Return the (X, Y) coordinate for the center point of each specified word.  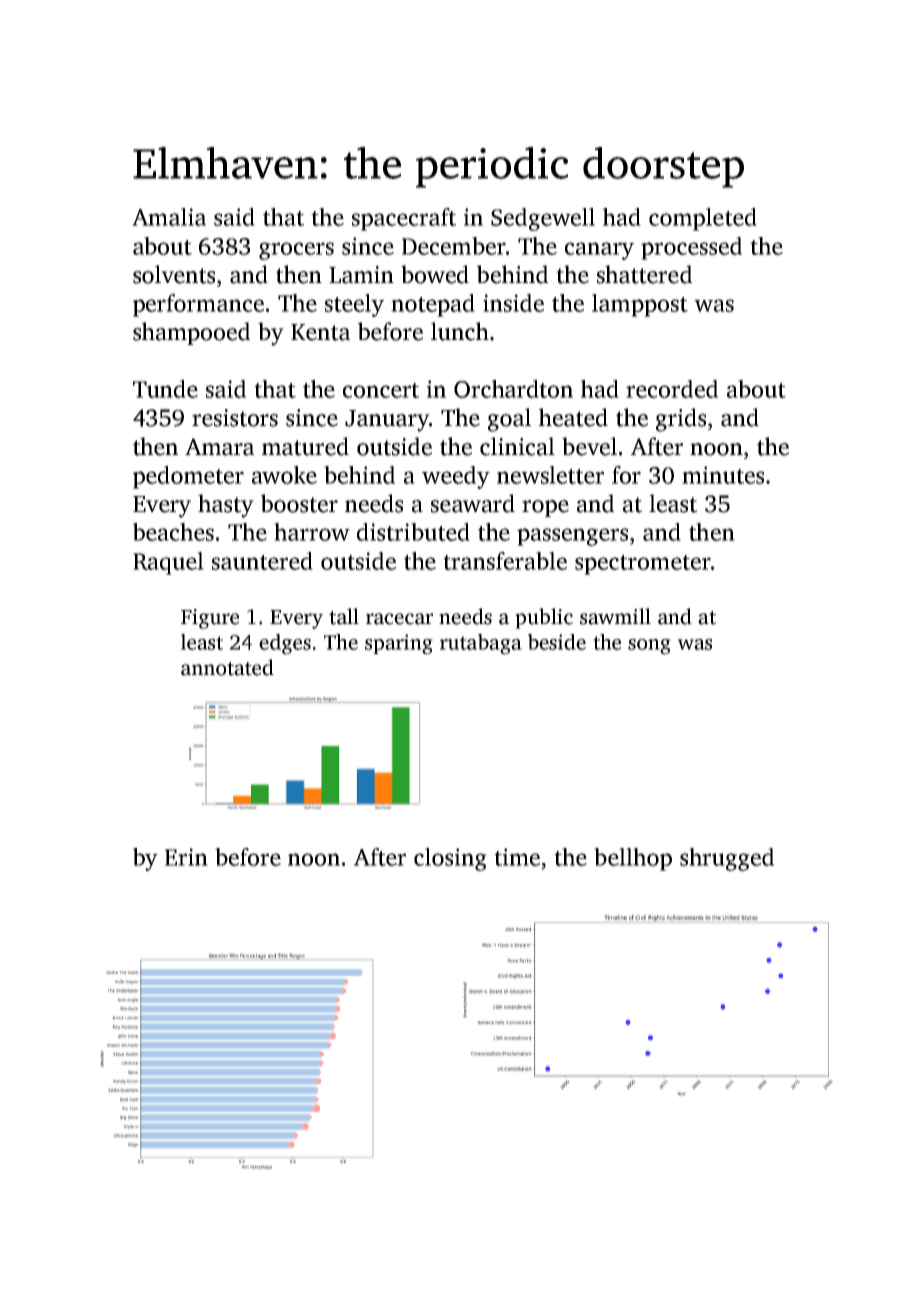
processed (691, 248)
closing (450, 859)
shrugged (727, 859)
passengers (572, 537)
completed (703, 219)
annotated (227, 667)
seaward (473, 503)
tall (344, 616)
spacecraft (404, 219)
